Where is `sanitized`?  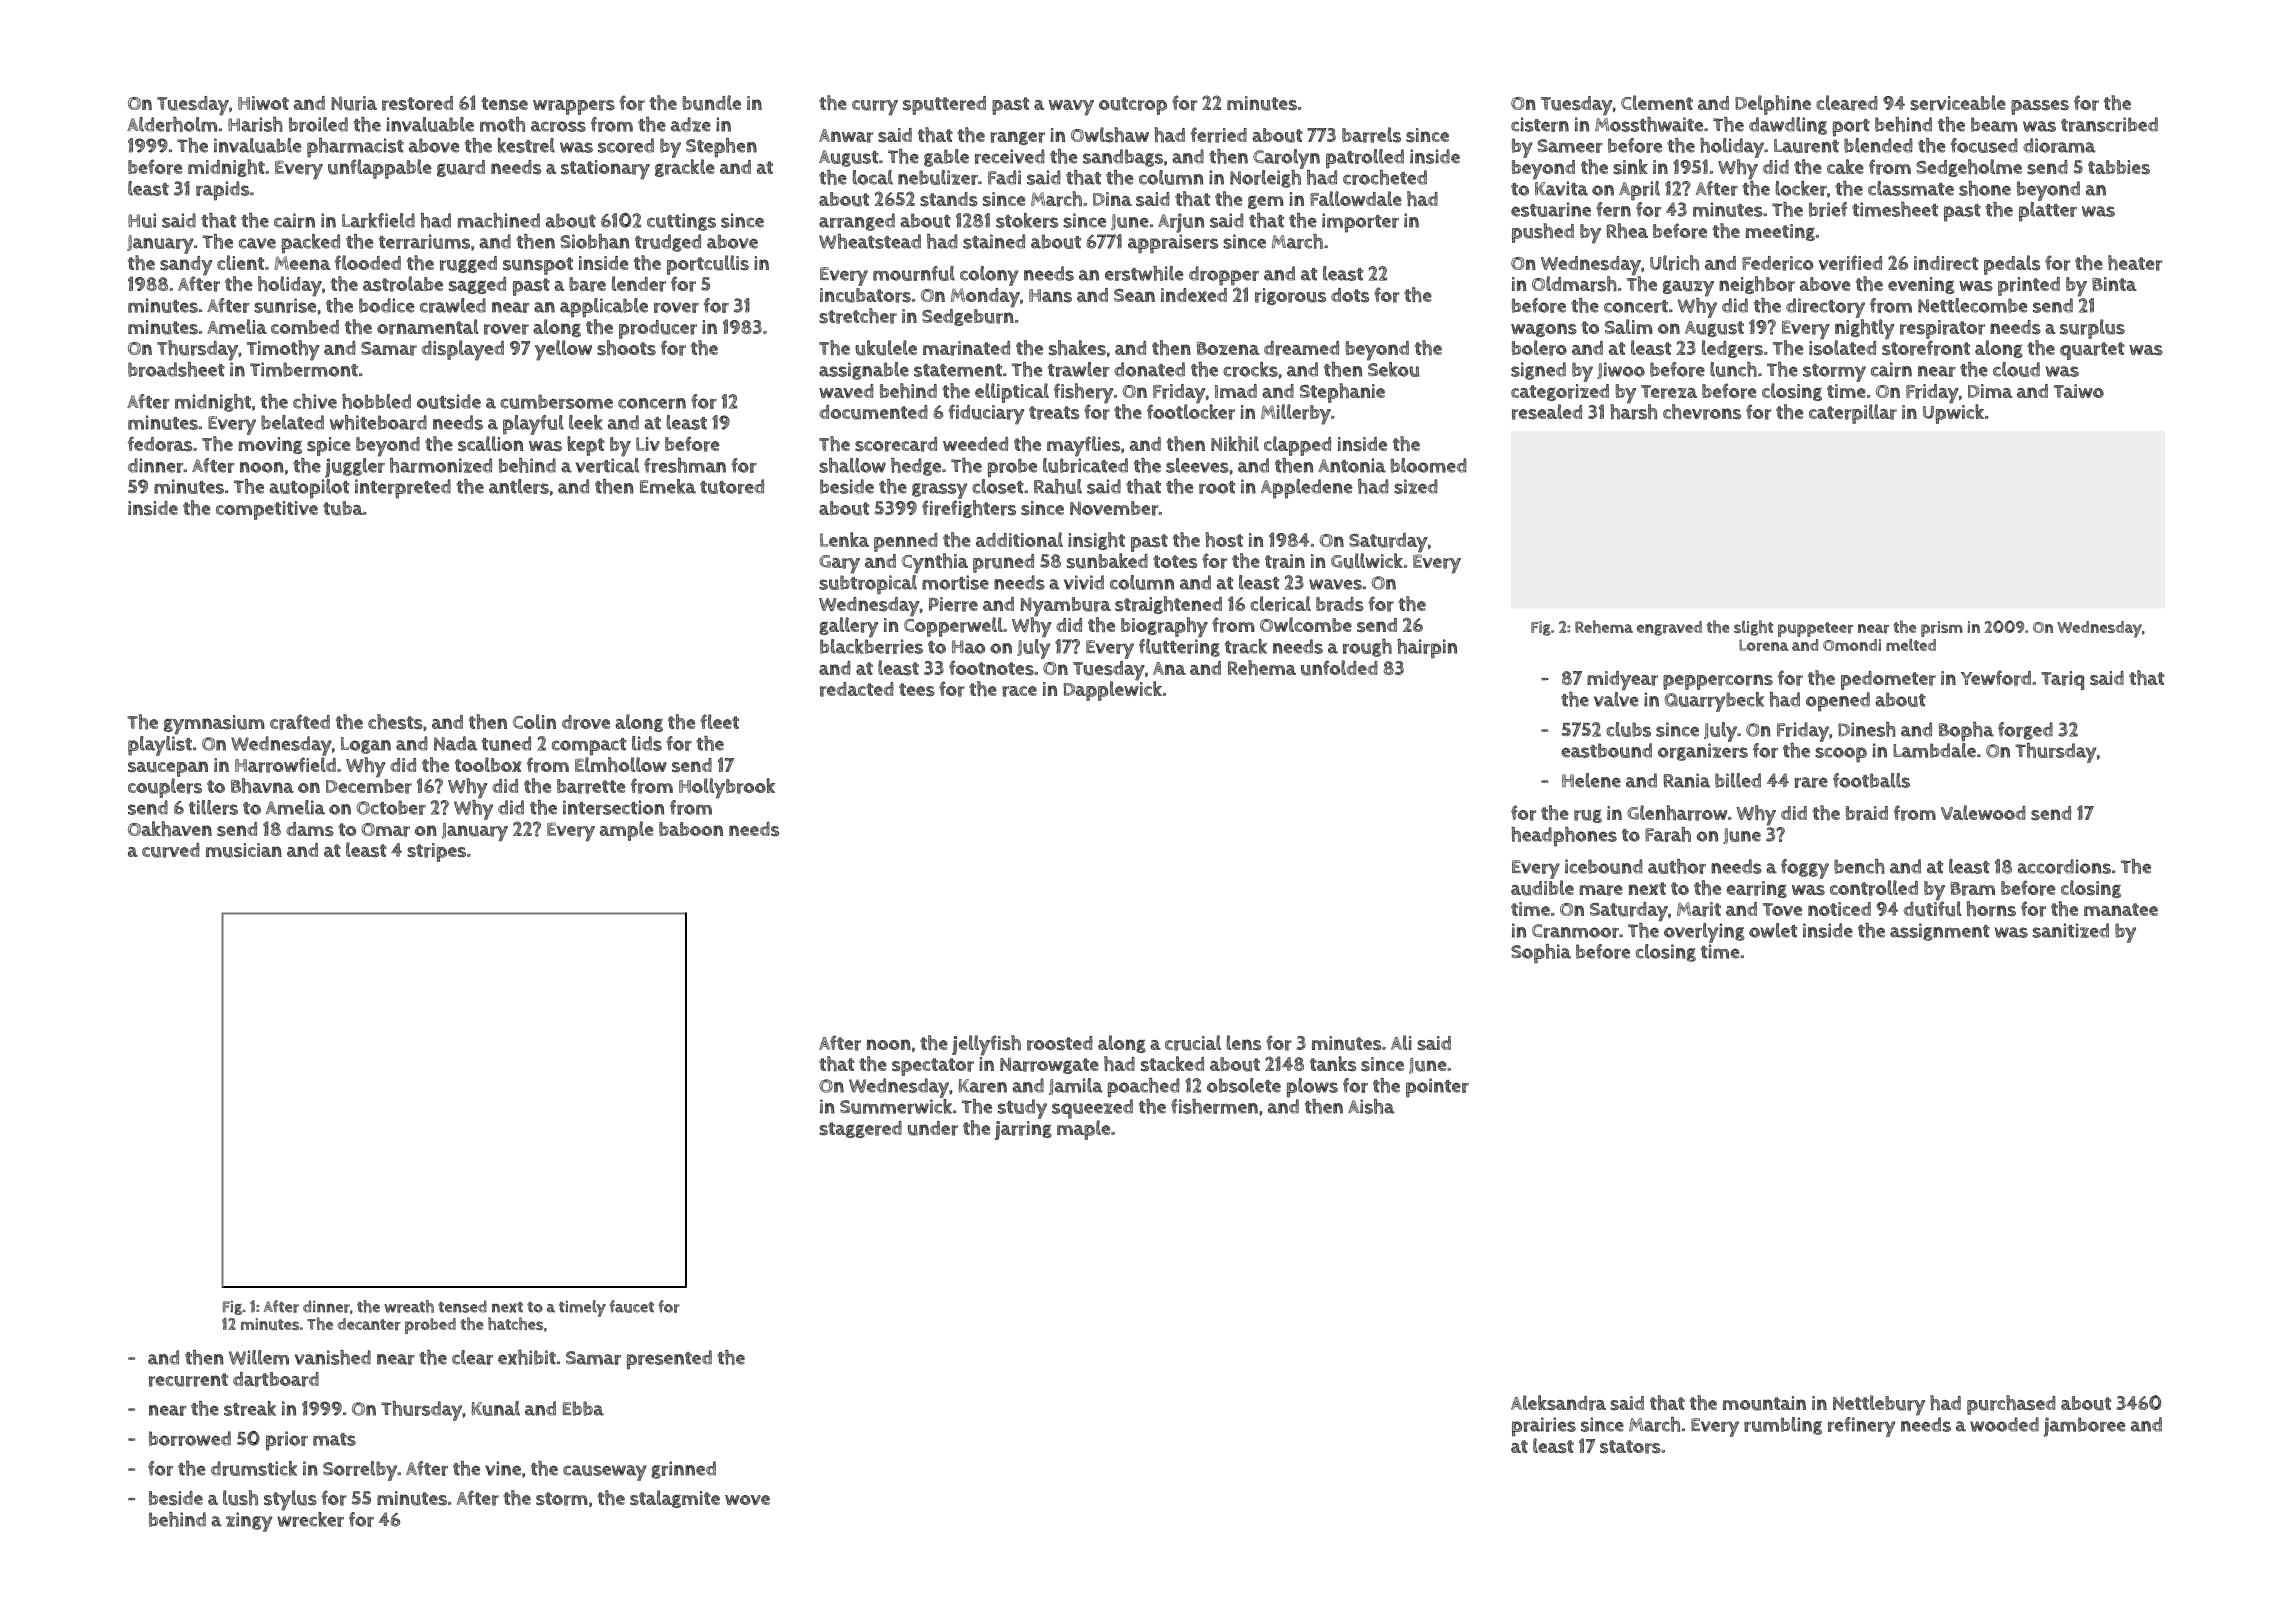
sanitized is located at coordinates (2071, 930).
